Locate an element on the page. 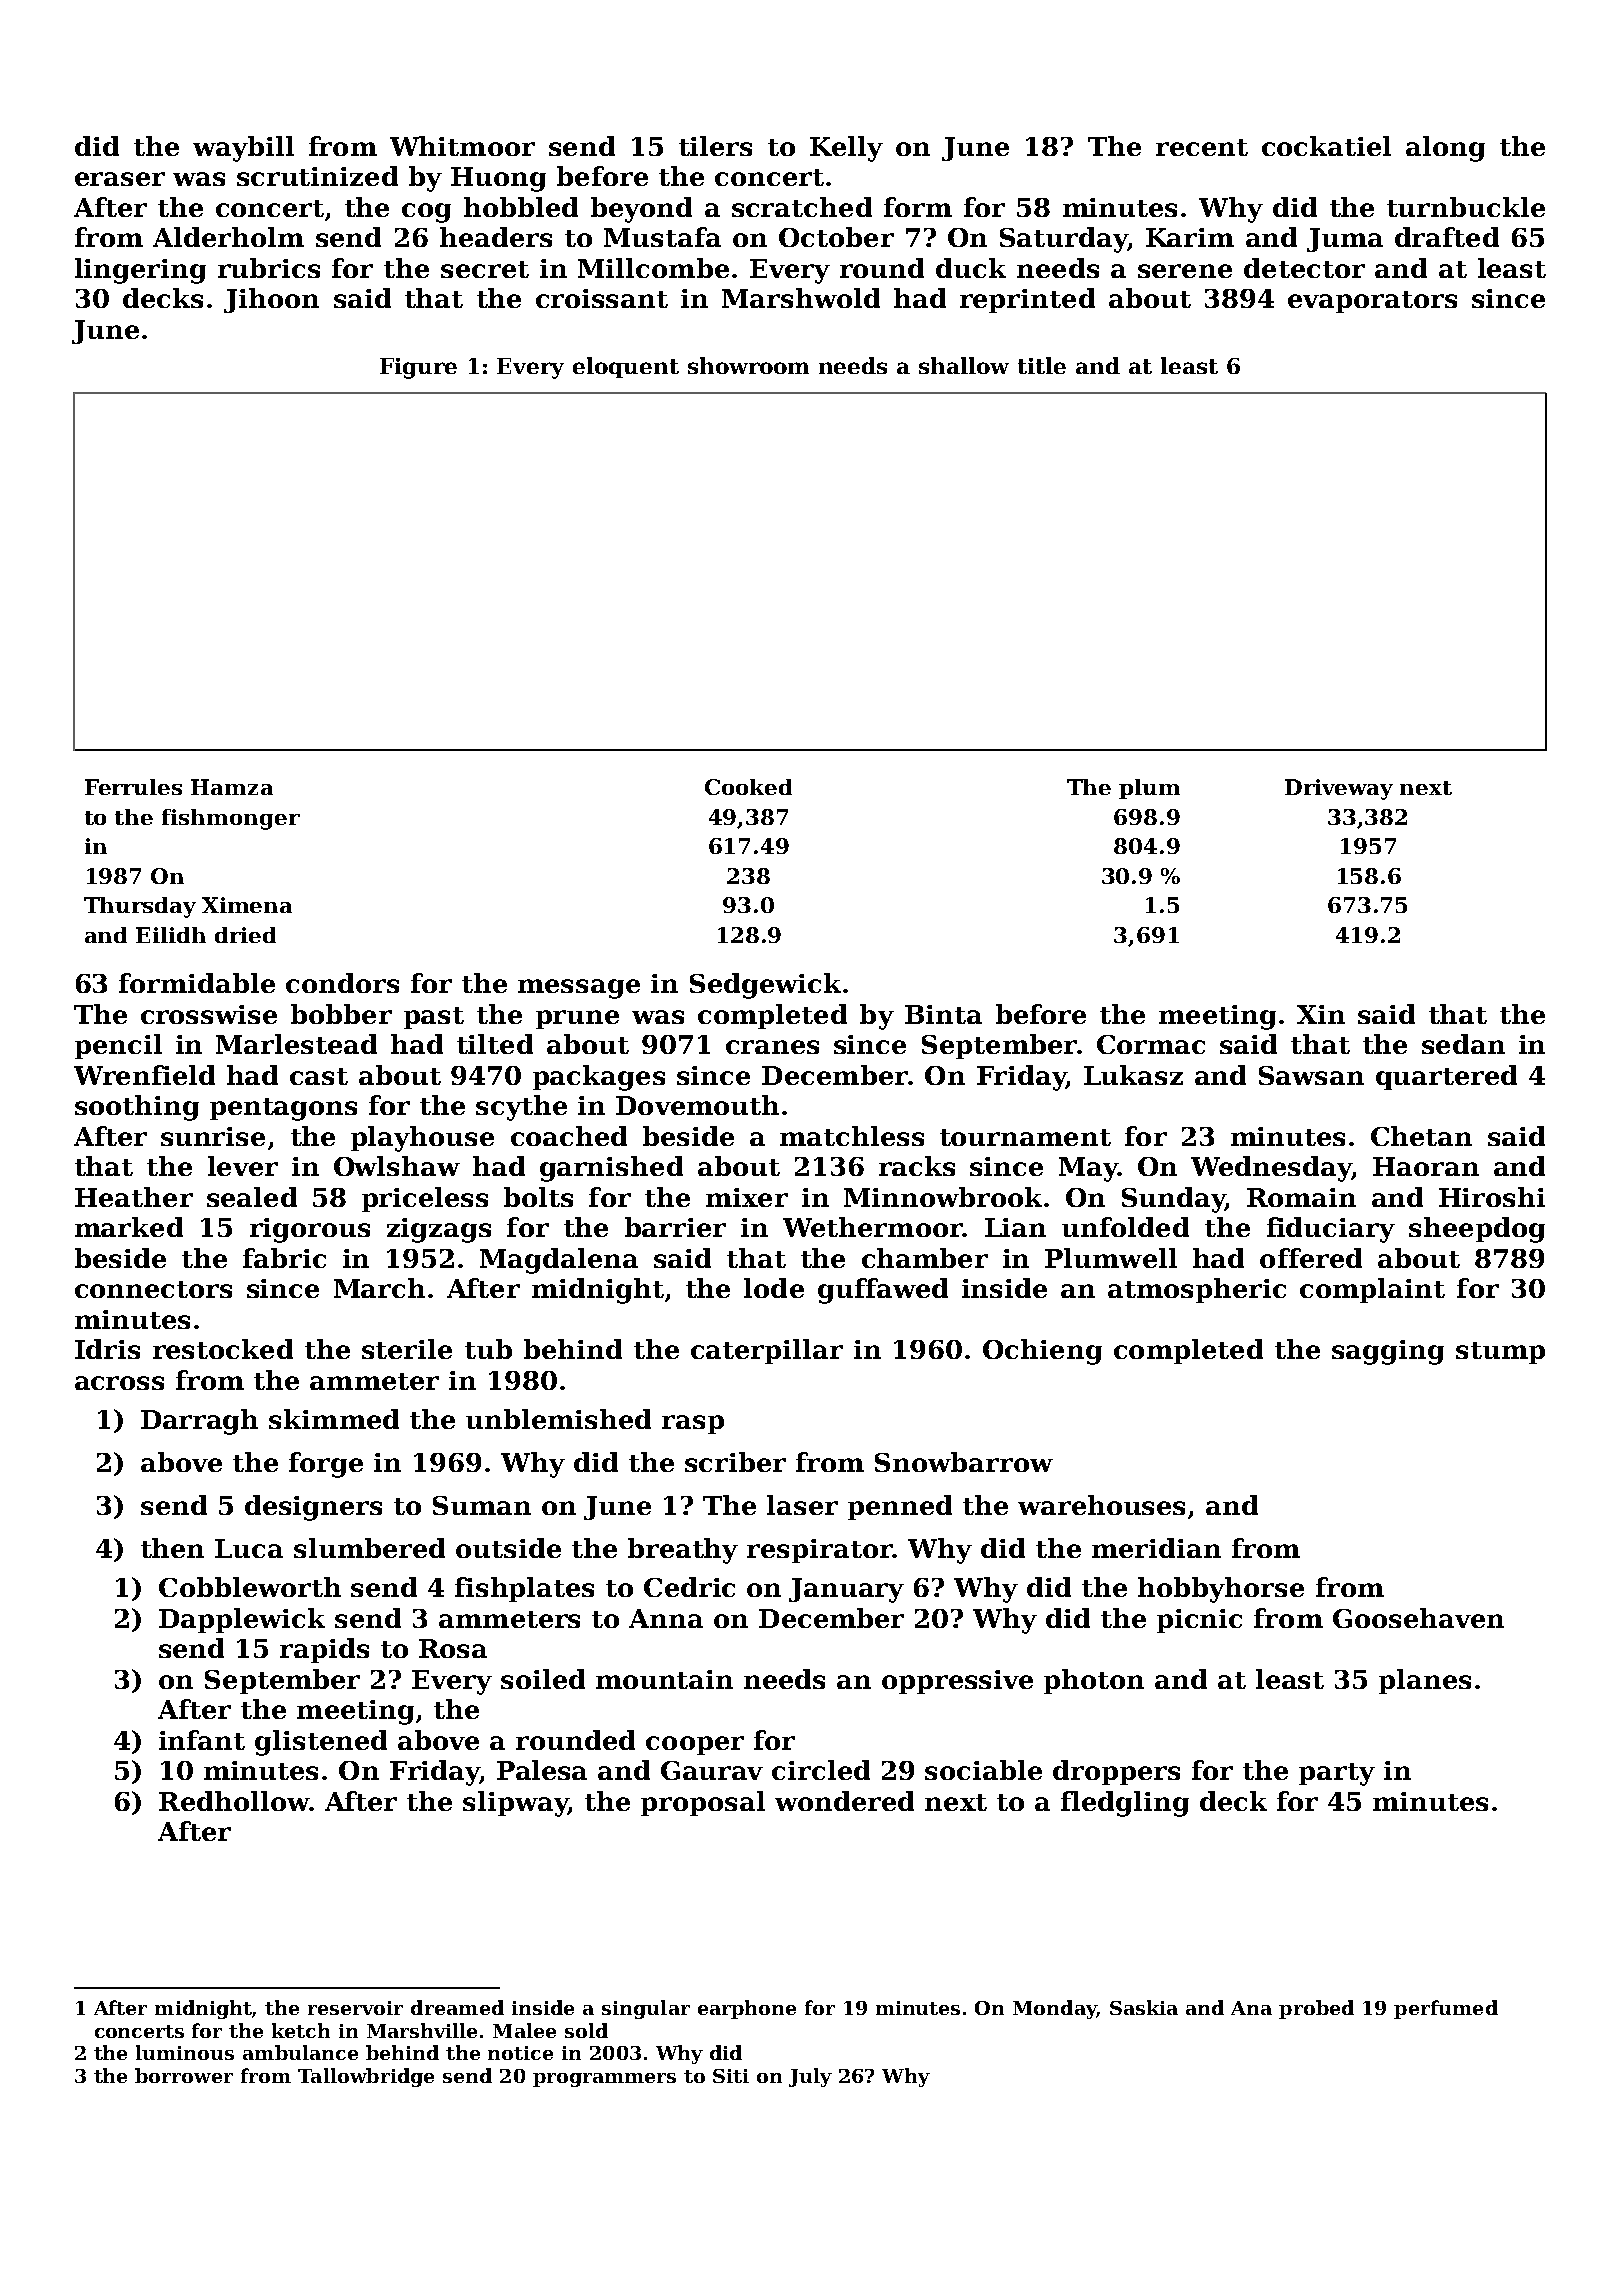 This page has height=2292, width=1620. Monday is located at coordinates (1055, 2009).
